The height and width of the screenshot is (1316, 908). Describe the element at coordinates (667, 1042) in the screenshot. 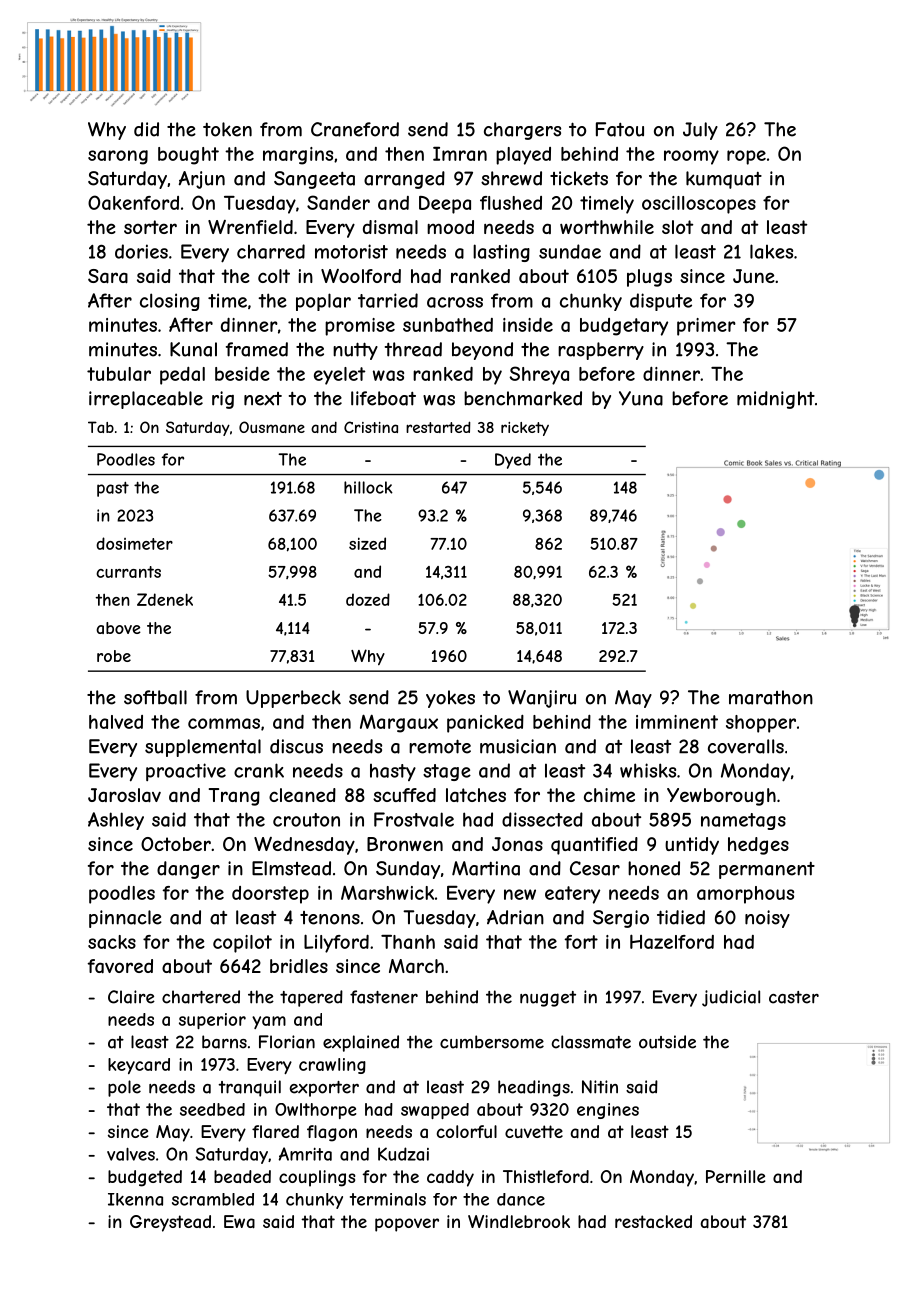

I see `outside` at that location.
